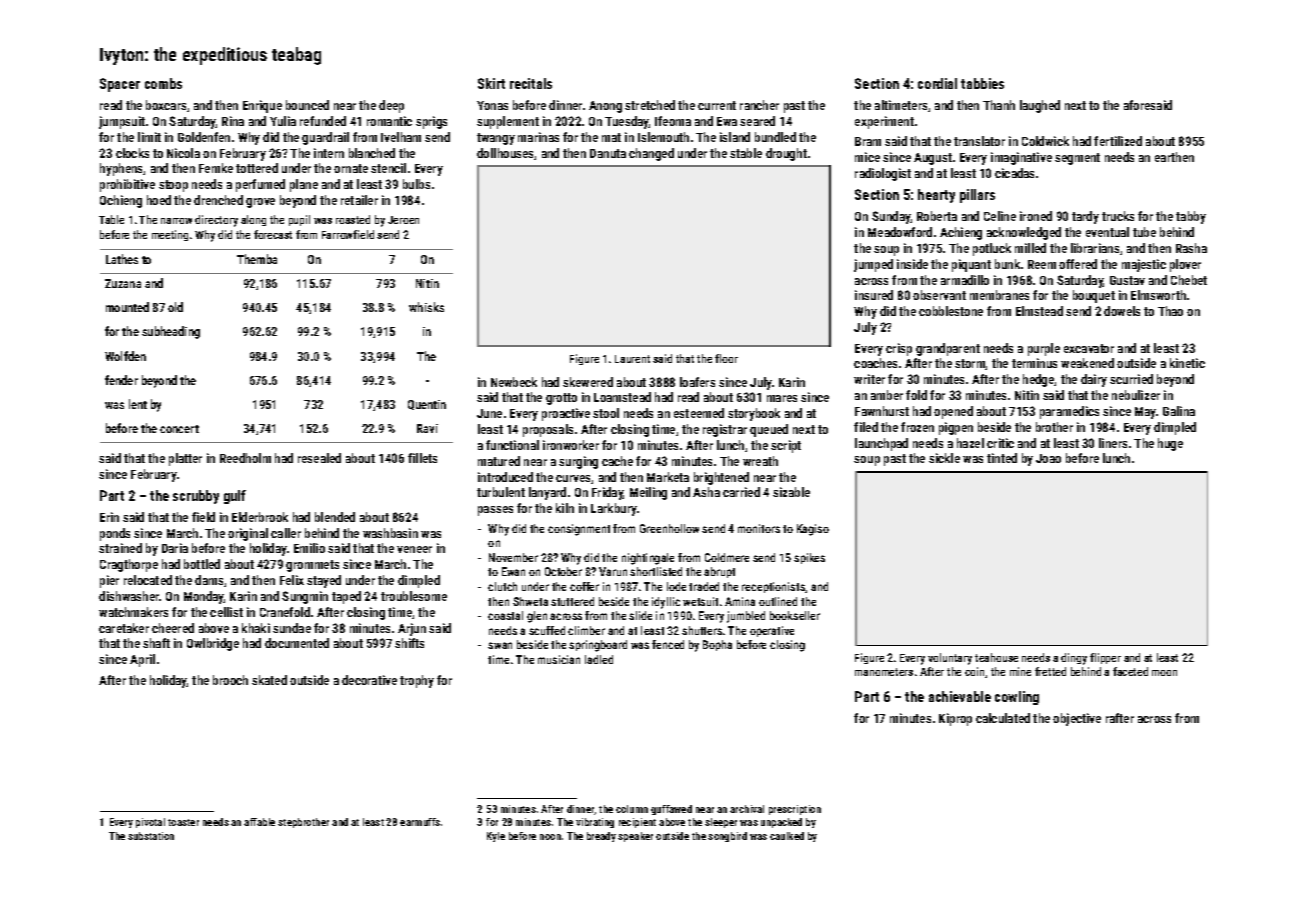 The image size is (1308, 924). I want to click on column, so click(632, 809).
